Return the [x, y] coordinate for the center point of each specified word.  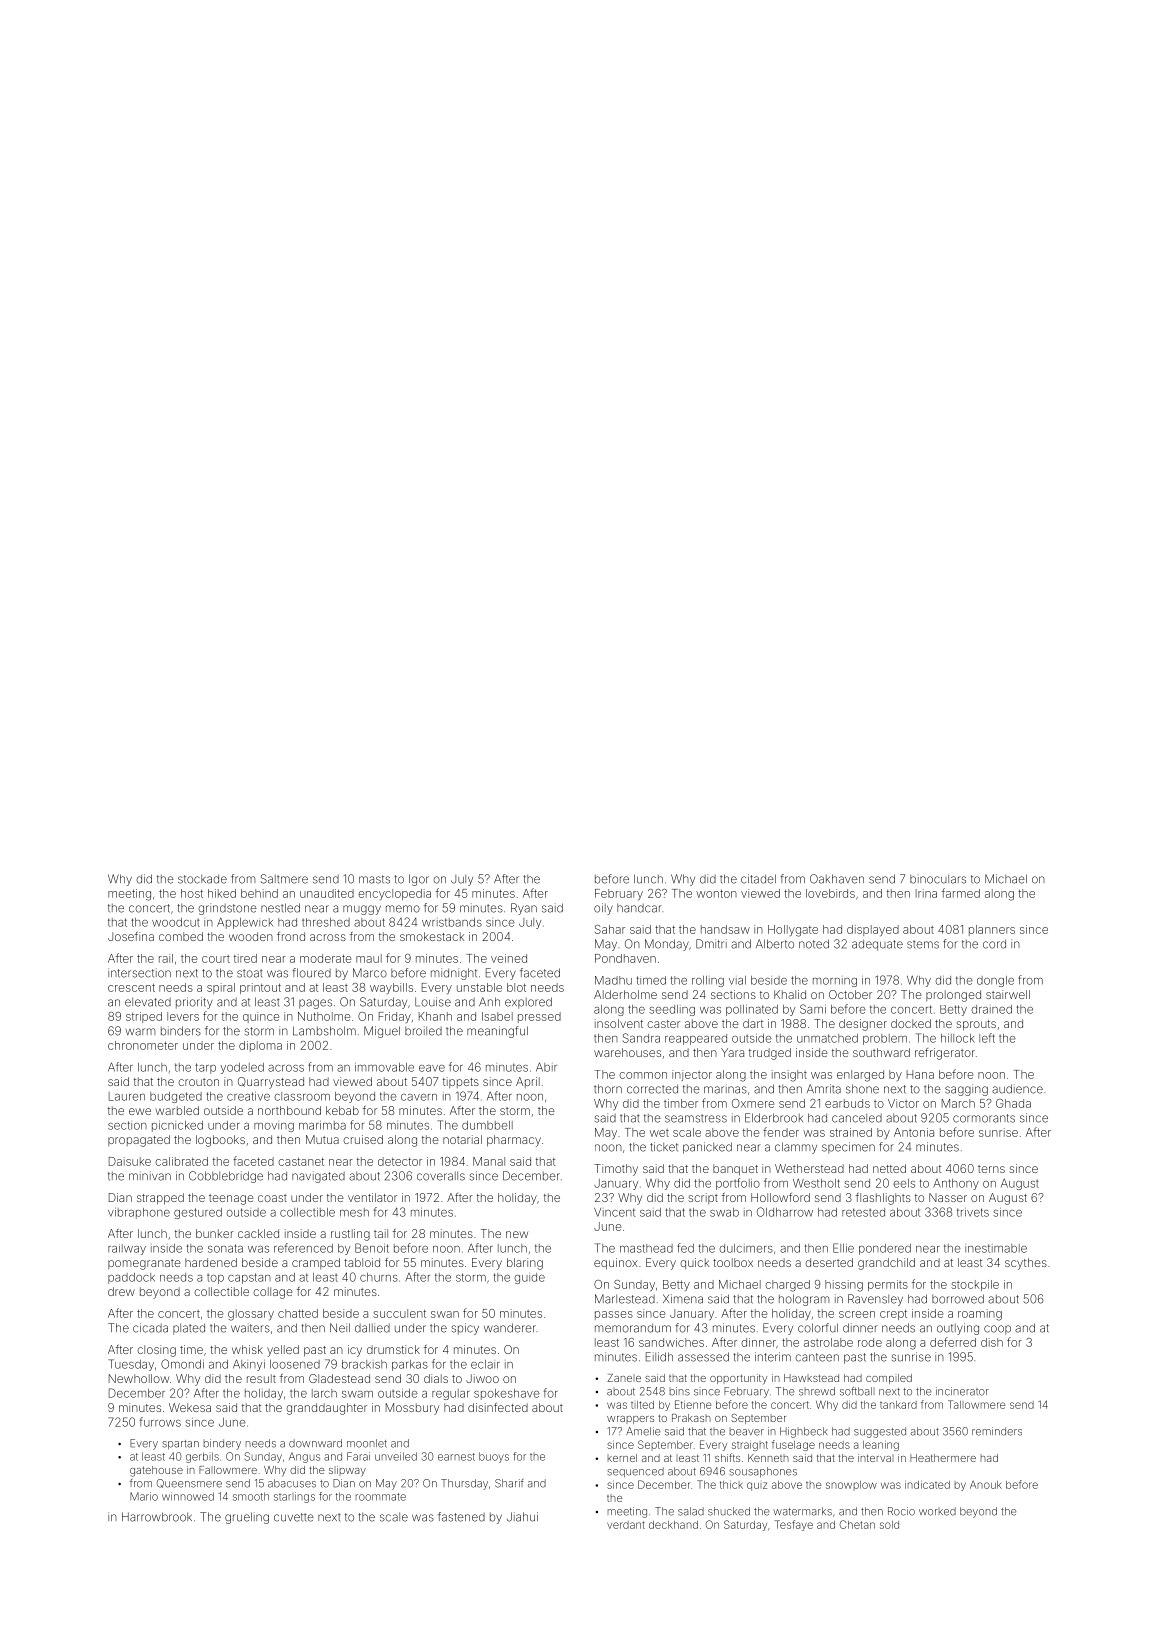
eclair [485, 1364]
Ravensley [875, 1300]
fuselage [793, 1445]
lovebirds [830, 893]
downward [315, 1443]
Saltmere [284, 879]
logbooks [220, 1141]
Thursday [464, 1484]
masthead [646, 1248]
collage [273, 1293]
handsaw [725, 929]
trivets [973, 1212]
